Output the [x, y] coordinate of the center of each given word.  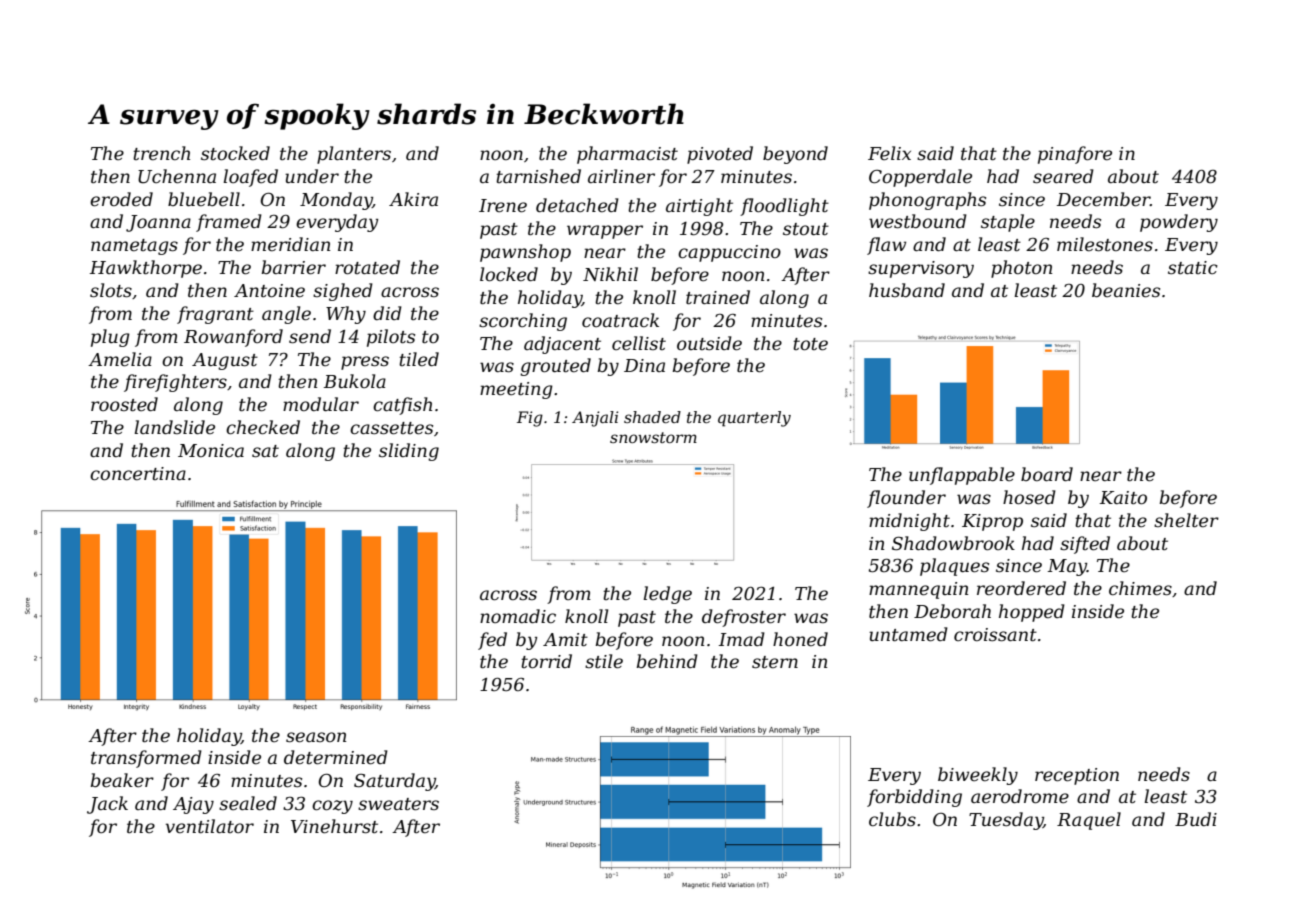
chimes [1140, 588]
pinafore [1075, 155]
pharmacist [627, 155]
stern [775, 662]
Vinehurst [334, 826]
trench [161, 153]
